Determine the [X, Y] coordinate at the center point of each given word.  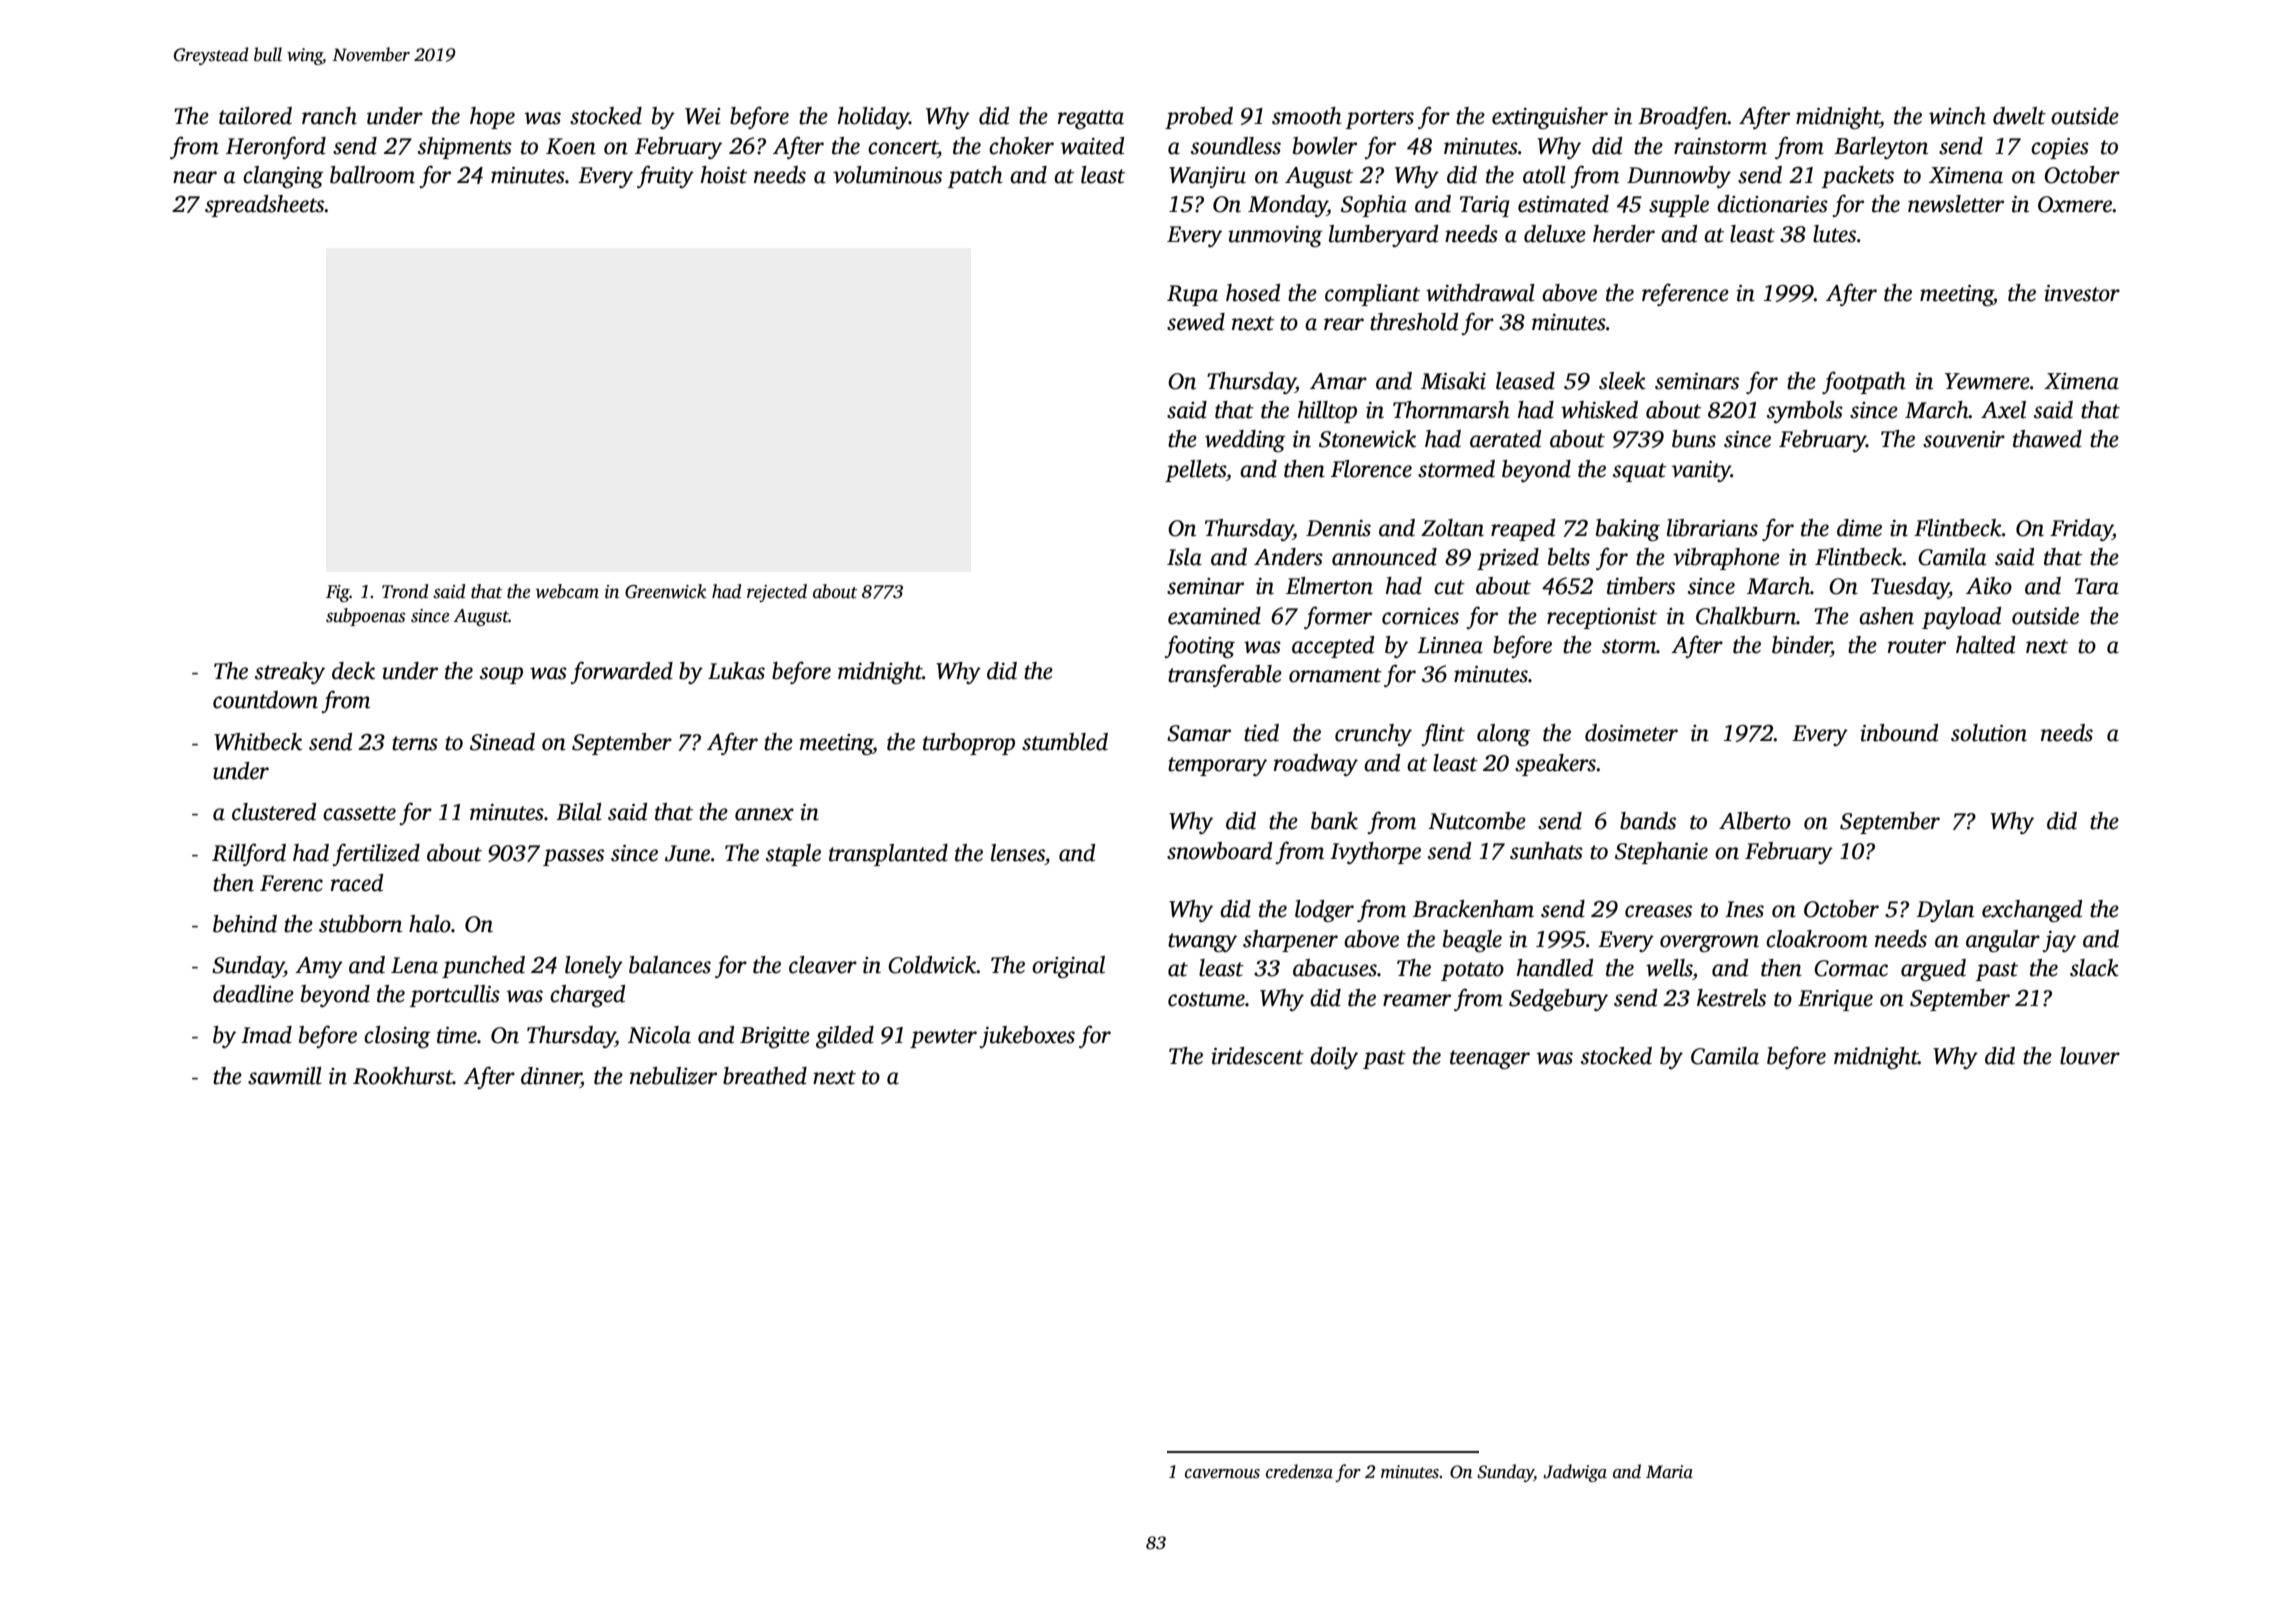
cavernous [1222, 1474]
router [1917, 646]
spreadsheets [265, 206]
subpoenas [365, 617]
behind [245, 924]
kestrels [1731, 998]
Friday [2081, 530]
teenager [1490, 1059]
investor [2082, 293]
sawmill [285, 1076]
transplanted [888, 855]
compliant [1372, 295]
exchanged [2032, 911]
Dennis [1338, 528]
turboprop [969, 744]
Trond [405, 591]
